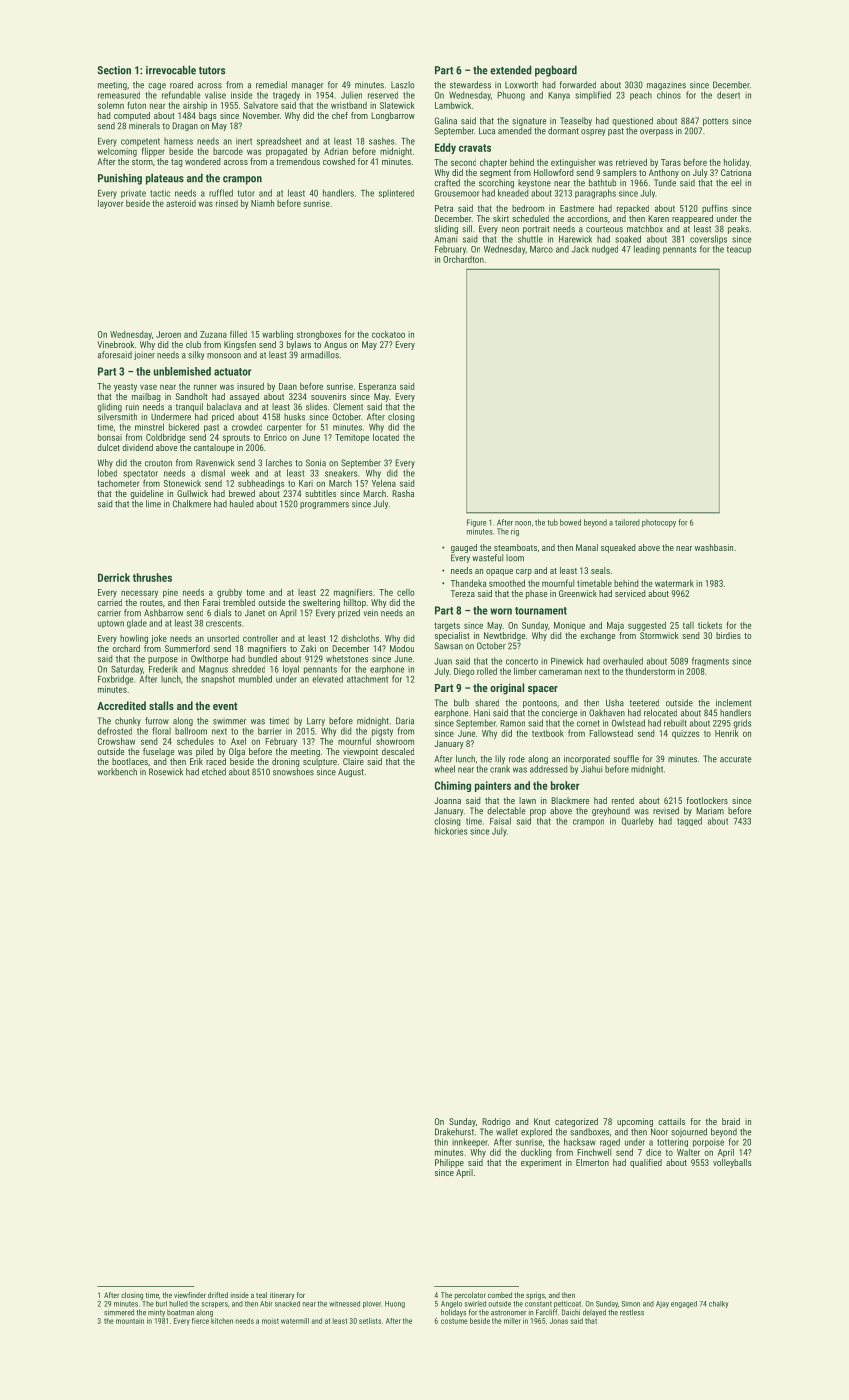  I want to click on Drakehurst, so click(454, 1132).
